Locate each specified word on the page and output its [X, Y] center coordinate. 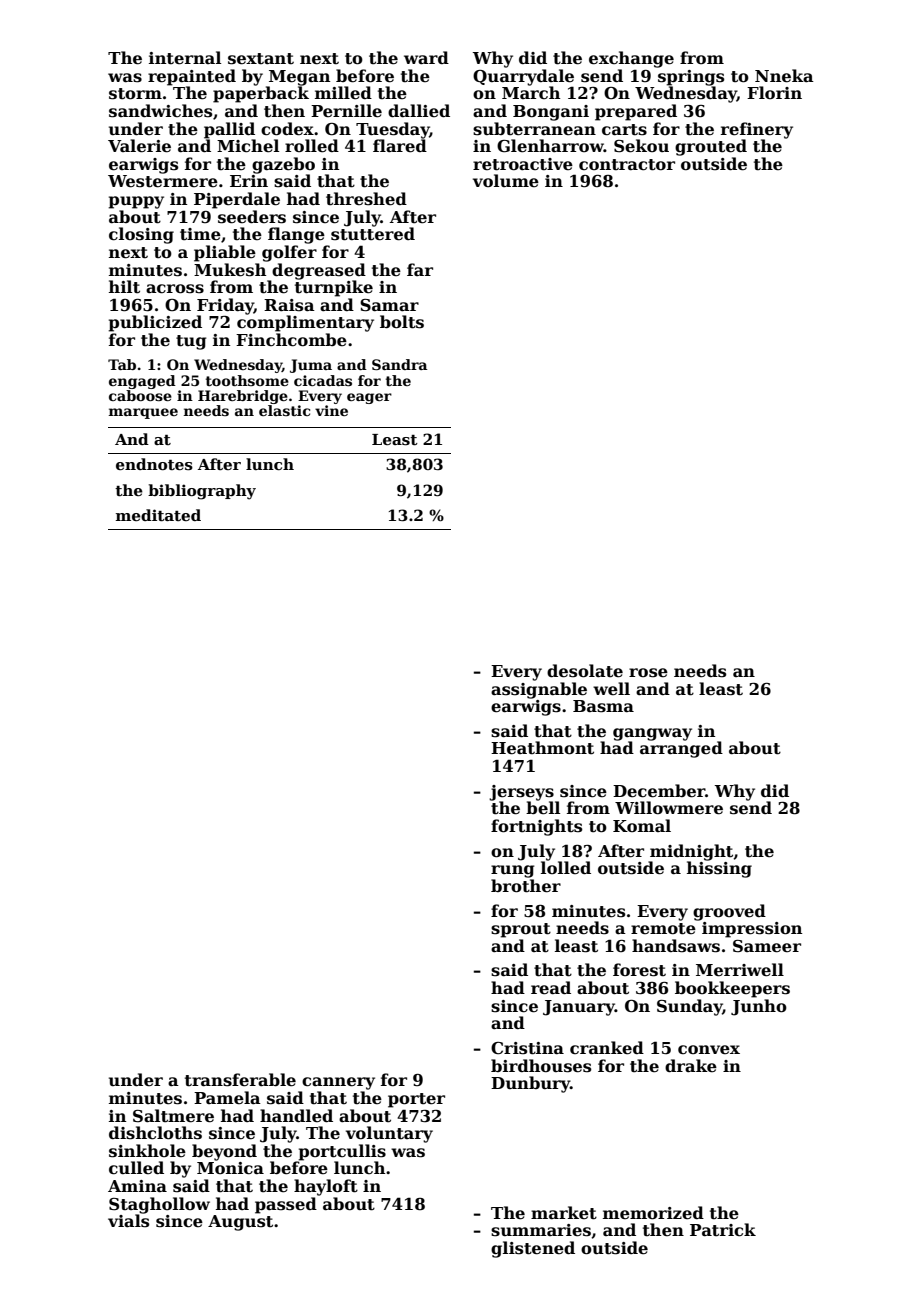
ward [426, 57]
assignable [539, 690]
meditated [158, 515]
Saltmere [173, 1116]
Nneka [784, 76]
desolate [585, 671]
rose [648, 673]
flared [400, 146]
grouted [711, 147]
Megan [299, 78]
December [659, 791]
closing [141, 235]
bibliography [202, 492]
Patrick [723, 1230]
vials [128, 1221]
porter [416, 1100]
